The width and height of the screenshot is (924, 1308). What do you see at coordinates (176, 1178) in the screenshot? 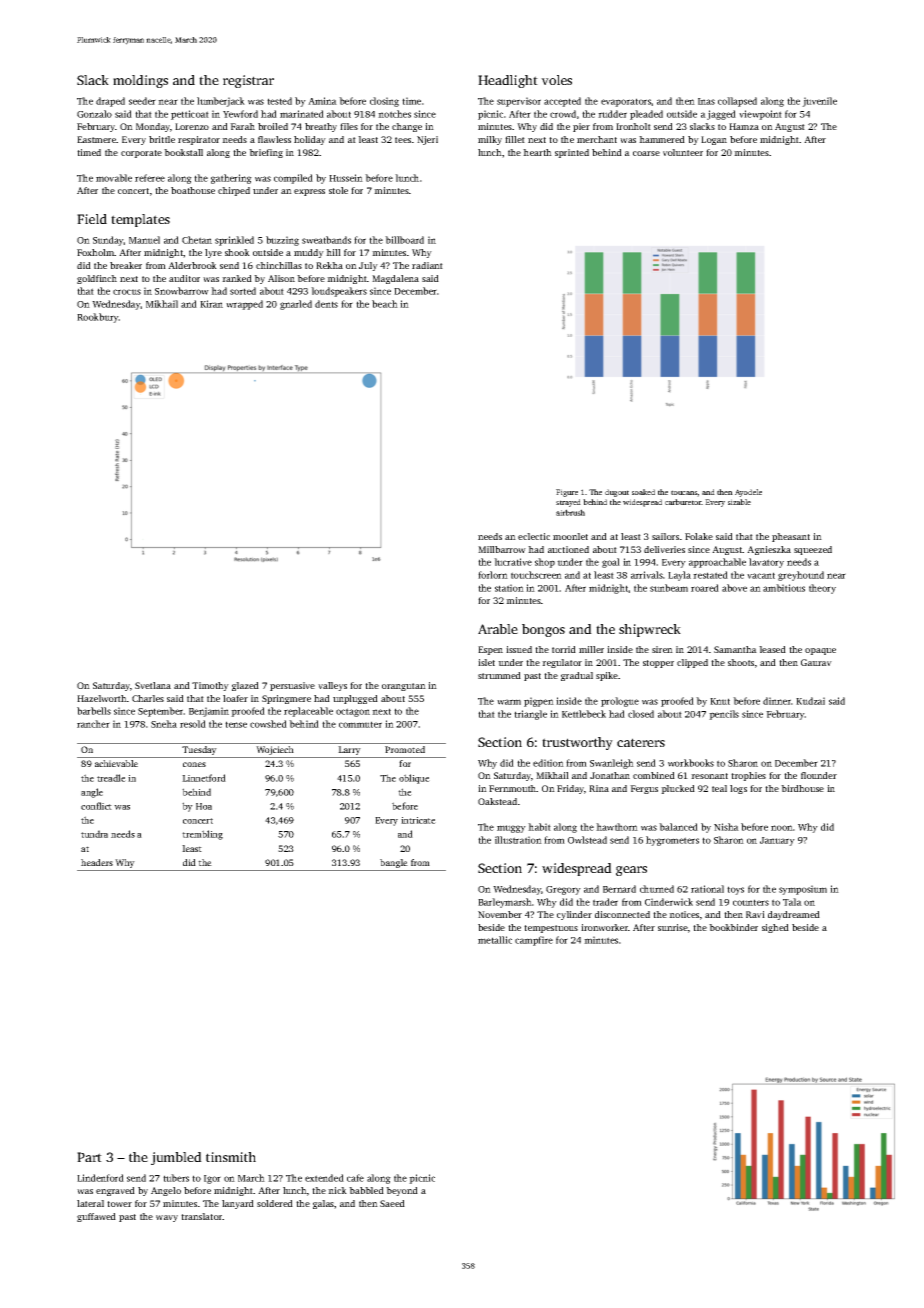
I see `tubers` at bounding box center [176, 1178].
